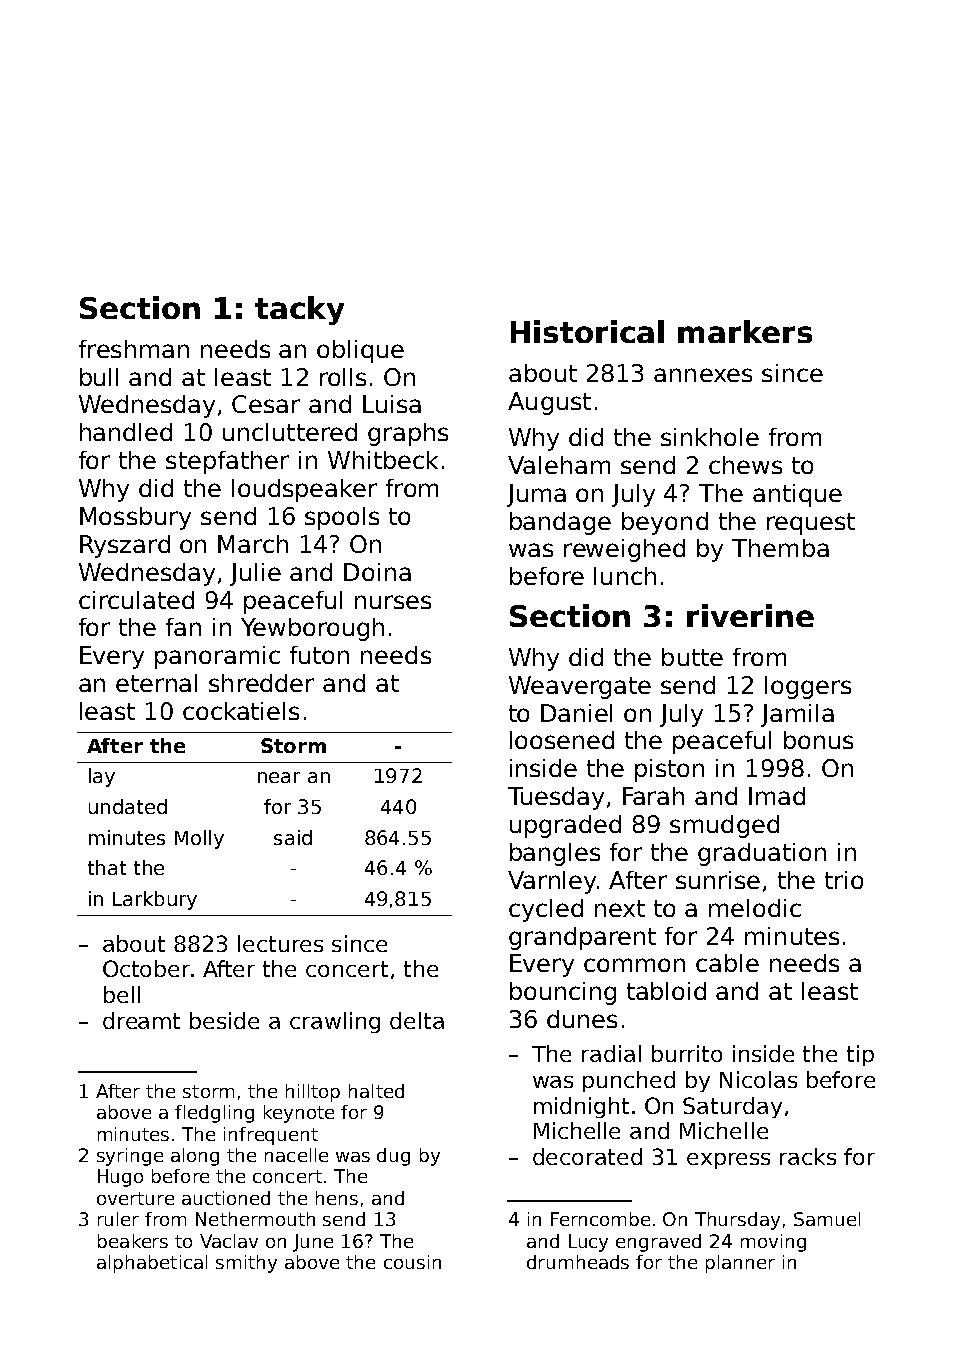  I want to click on upgraded, so click(565, 826).
